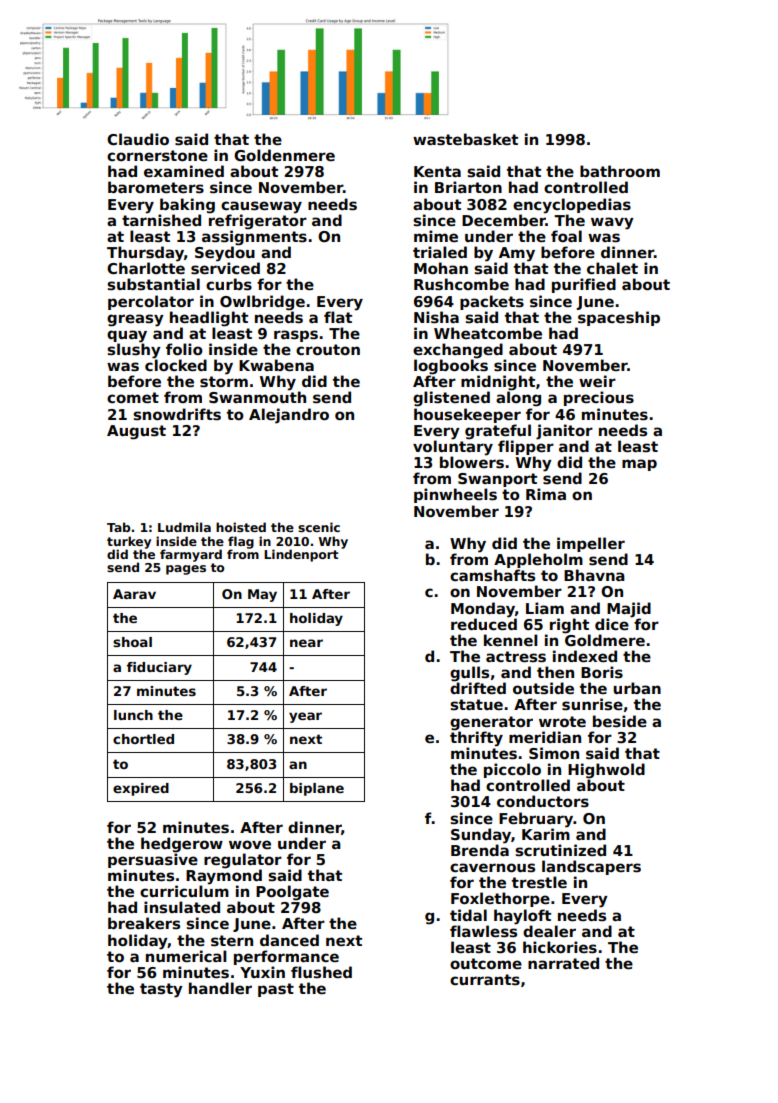 The height and width of the page is (1103, 778). Describe the element at coordinates (151, 302) in the page. I see `percolator` at that location.
